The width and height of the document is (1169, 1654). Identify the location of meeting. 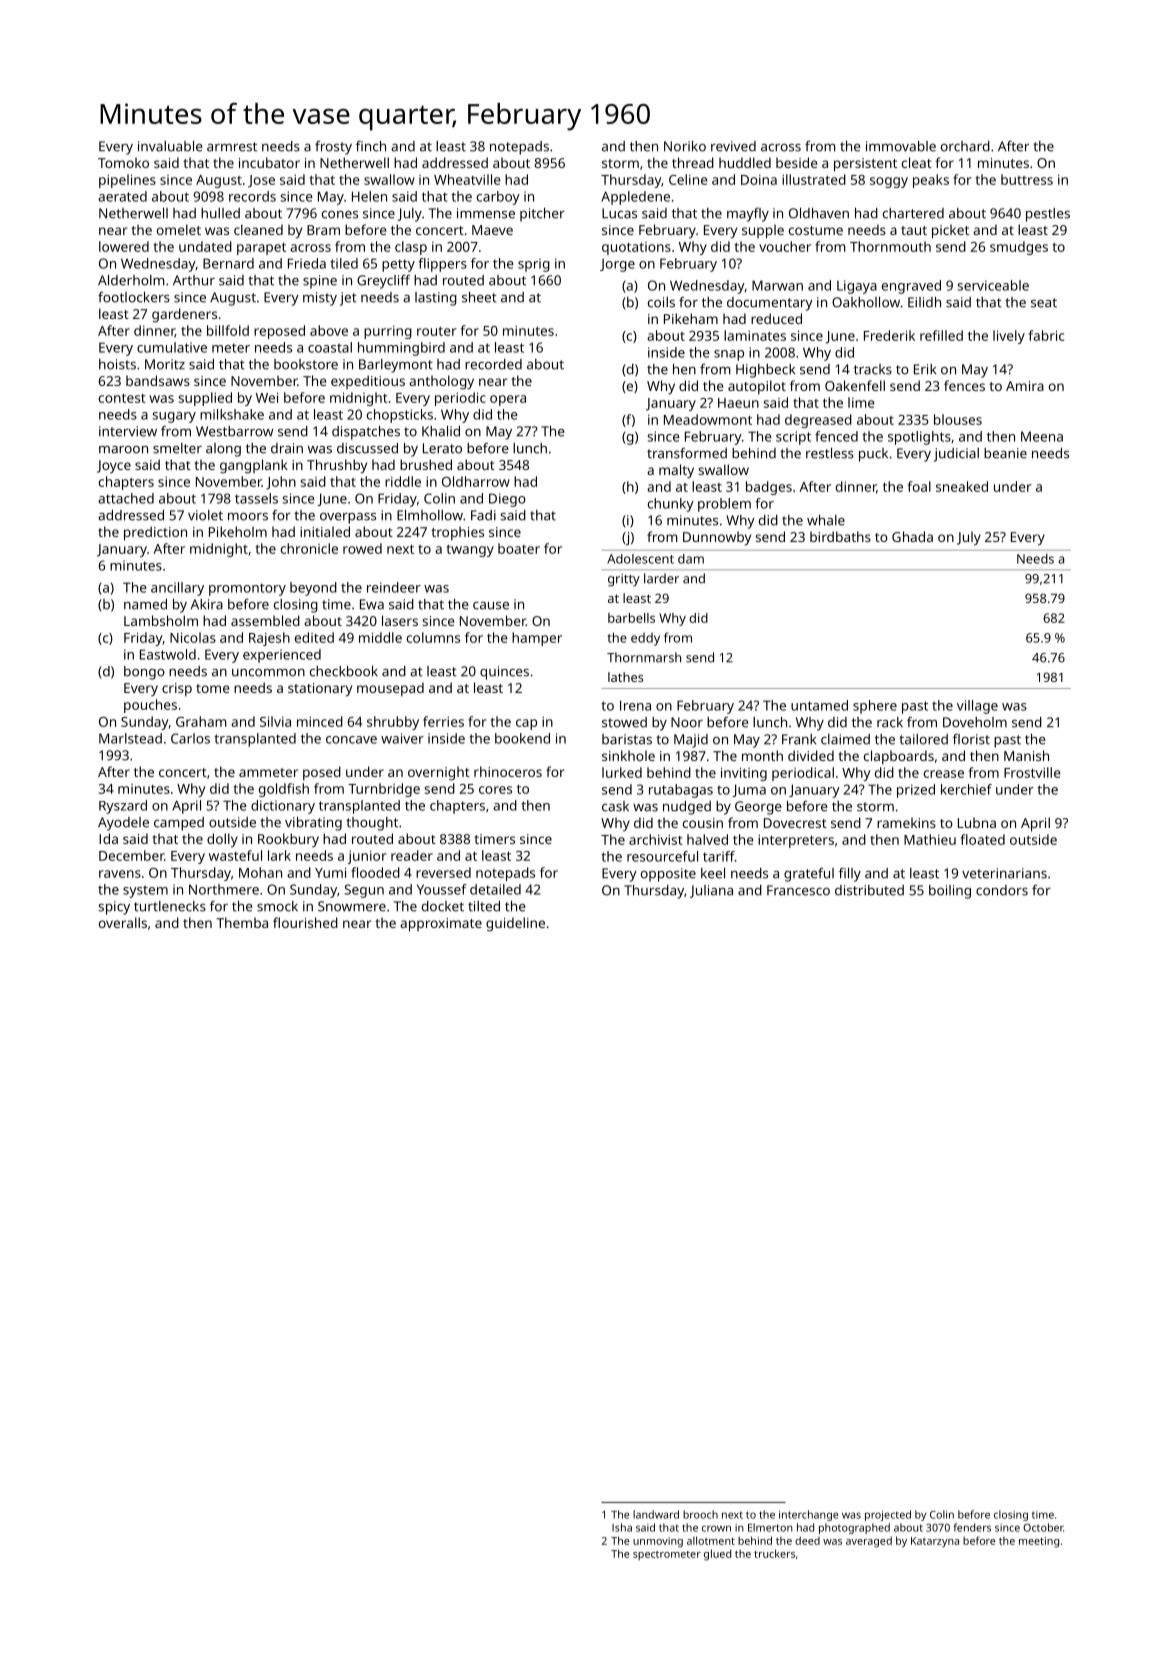
(1039, 1542).
